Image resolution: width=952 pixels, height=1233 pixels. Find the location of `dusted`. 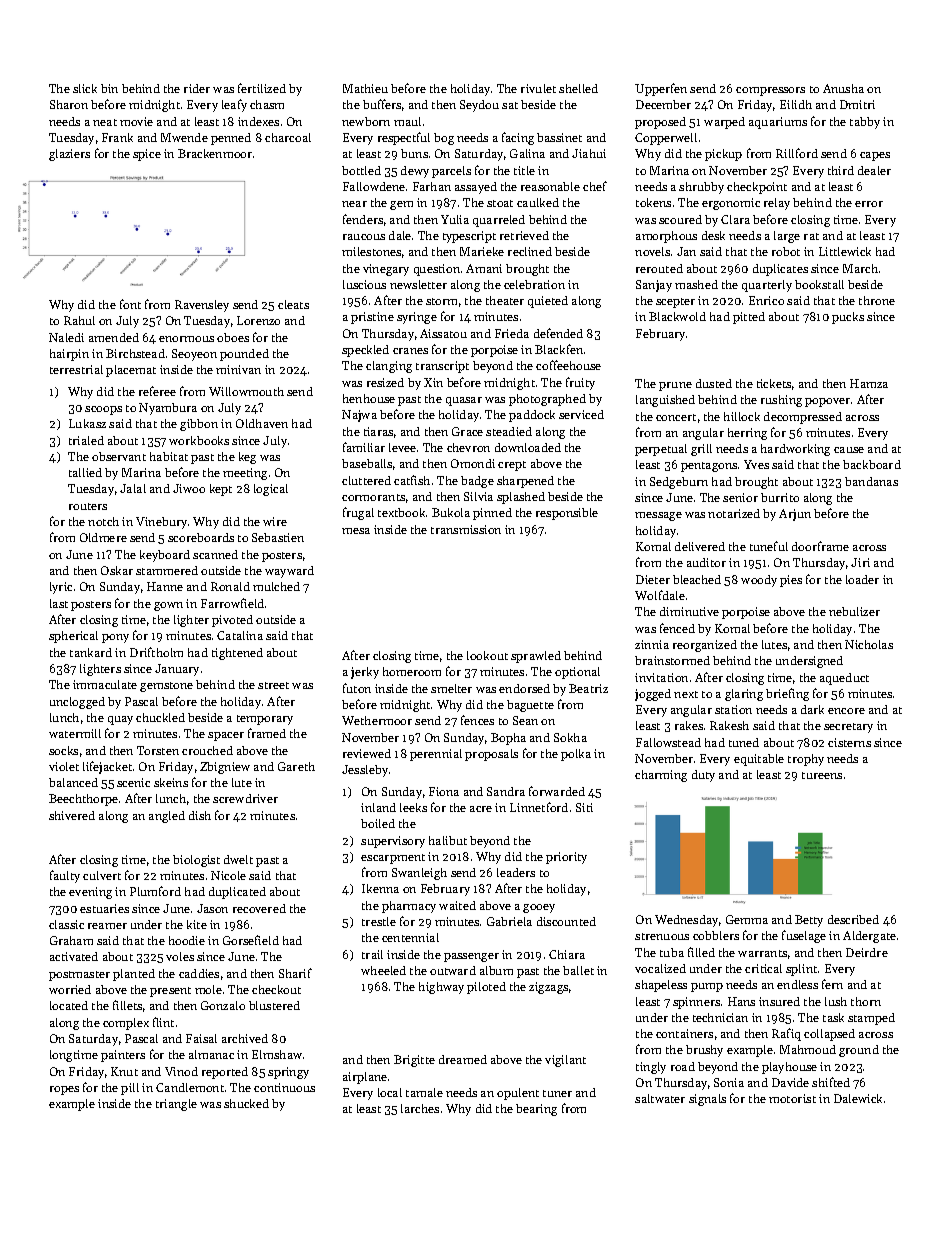

dusted is located at coordinates (714, 383).
